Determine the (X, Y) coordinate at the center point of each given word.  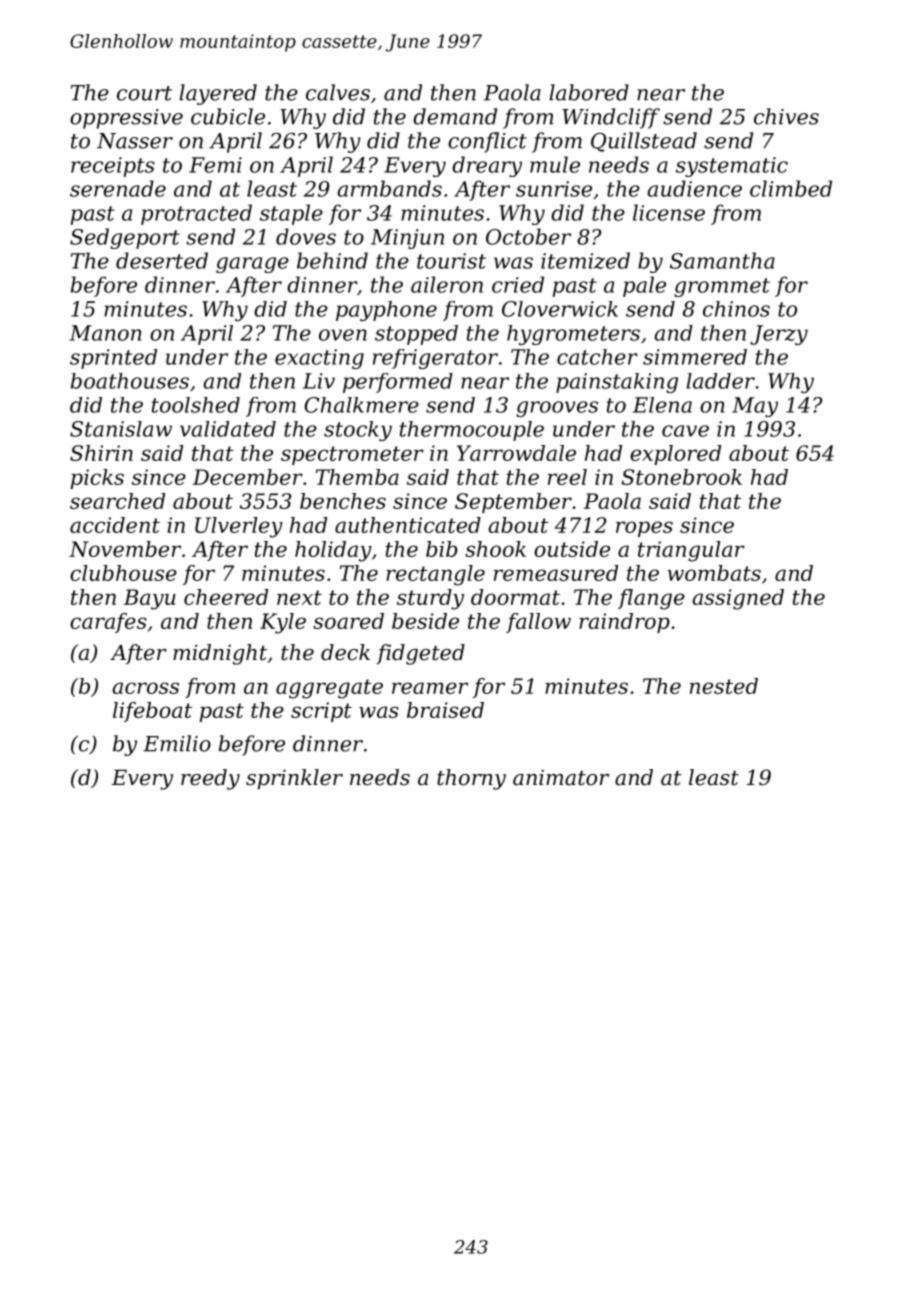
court (144, 93)
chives (786, 116)
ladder (721, 381)
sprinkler (294, 779)
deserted (162, 260)
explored (675, 455)
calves (338, 92)
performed (398, 383)
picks (97, 479)
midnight (220, 654)
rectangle (435, 575)
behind (332, 260)
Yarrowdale (516, 453)
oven (343, 335)
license (669, 212)
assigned (738, 599)
